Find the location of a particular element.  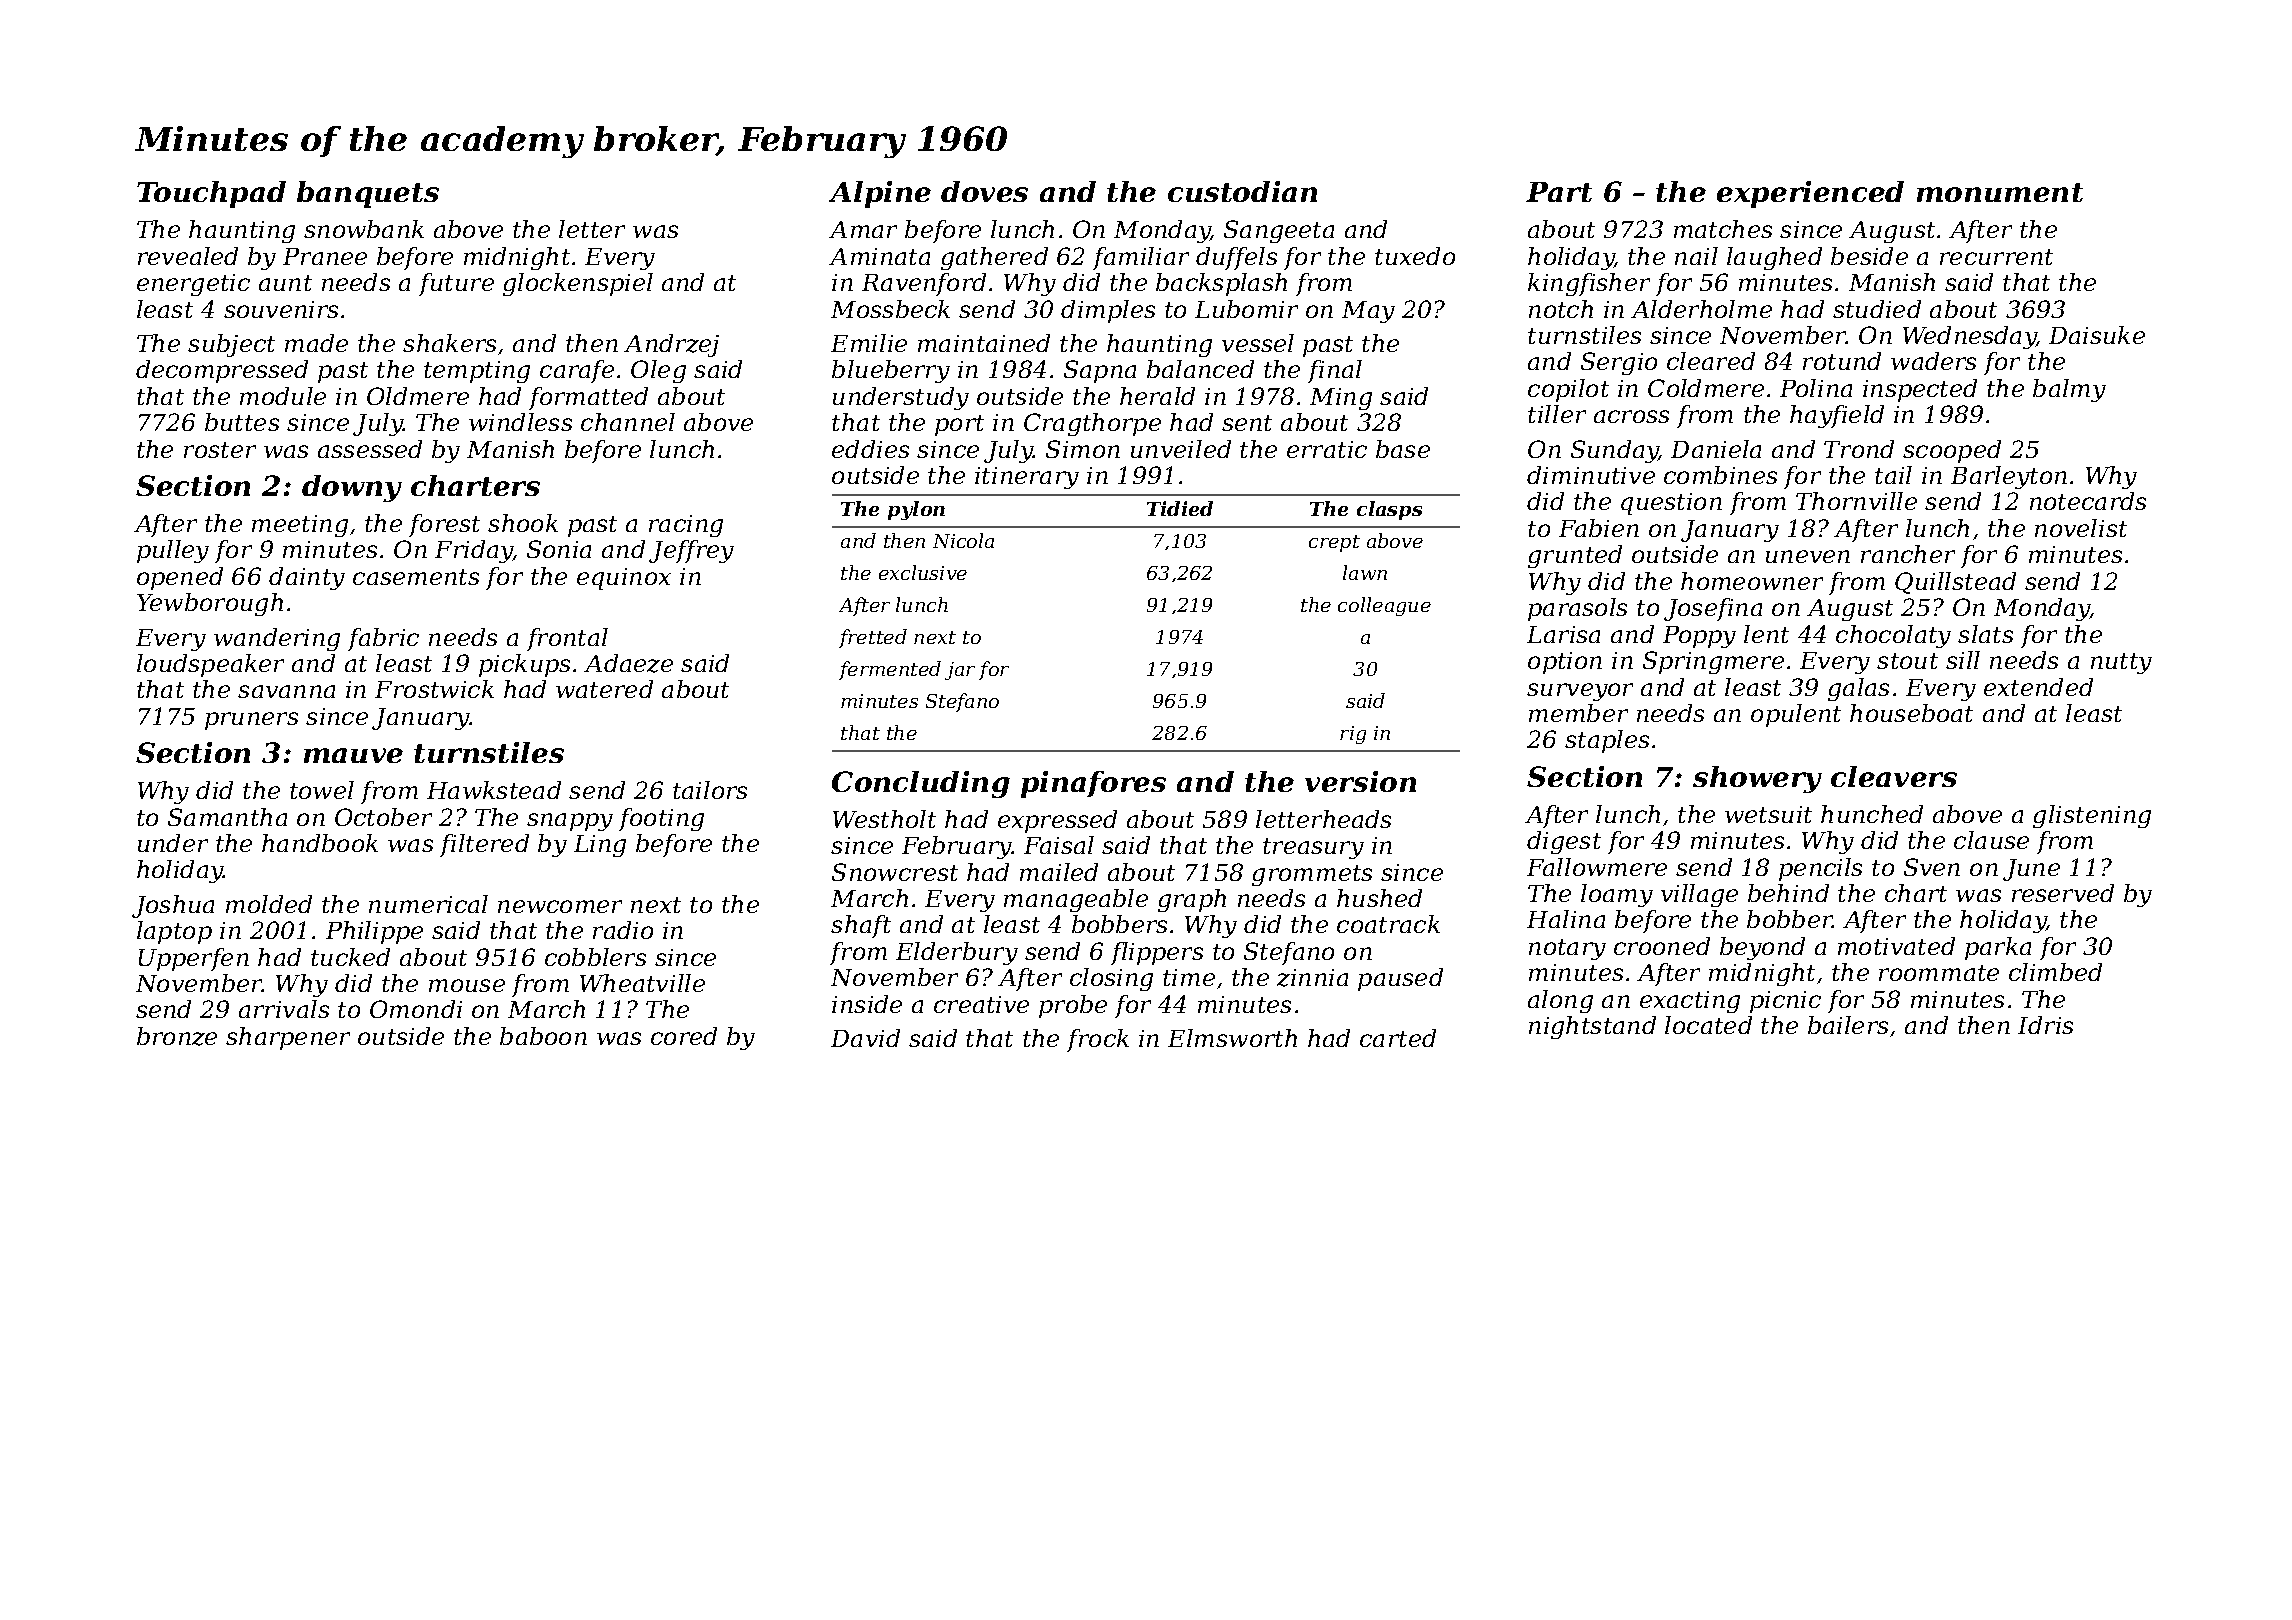

Faisal is located at coordinates (1059, 845).
